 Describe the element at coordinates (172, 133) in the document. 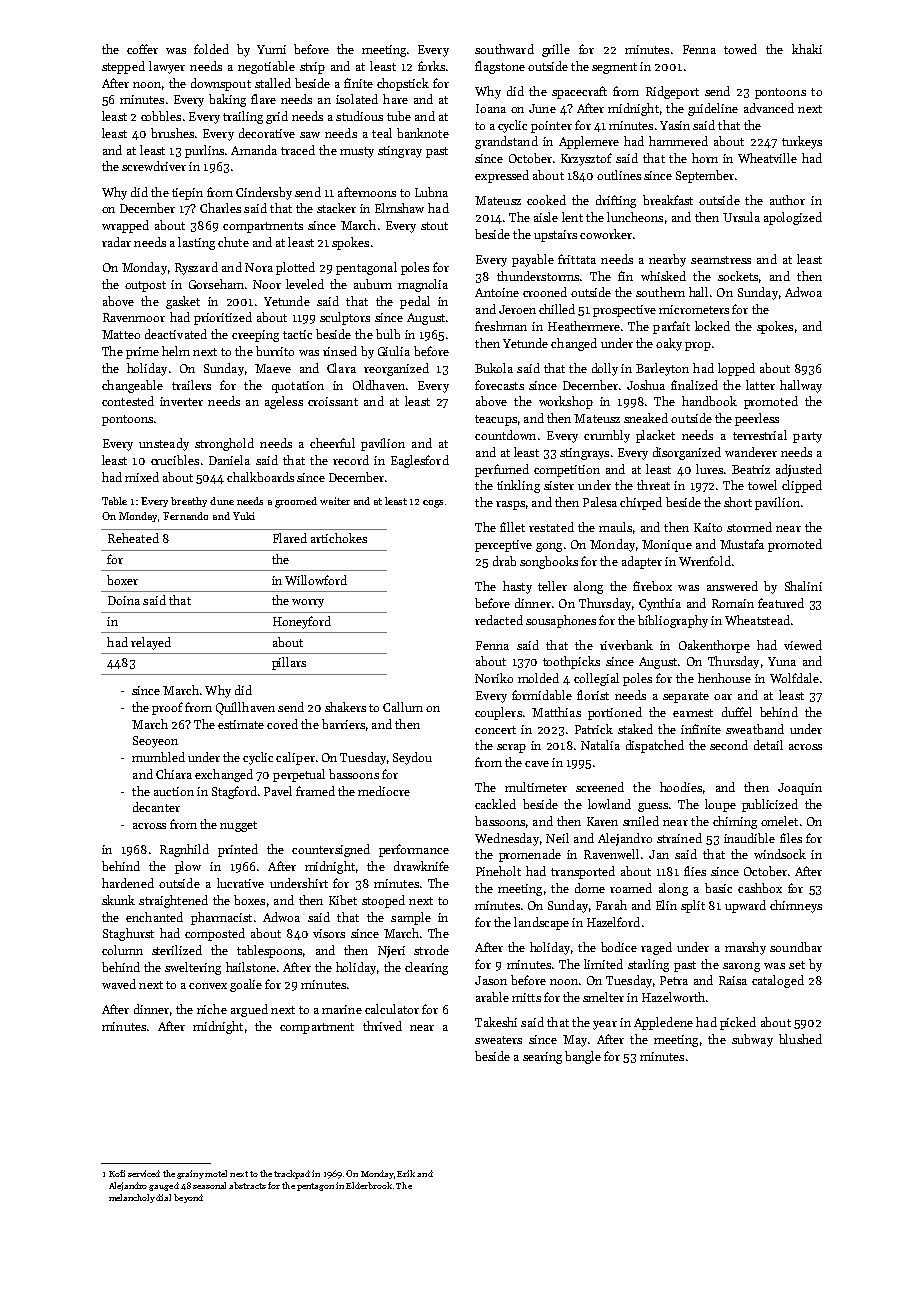

I see `brushes` at that location.
